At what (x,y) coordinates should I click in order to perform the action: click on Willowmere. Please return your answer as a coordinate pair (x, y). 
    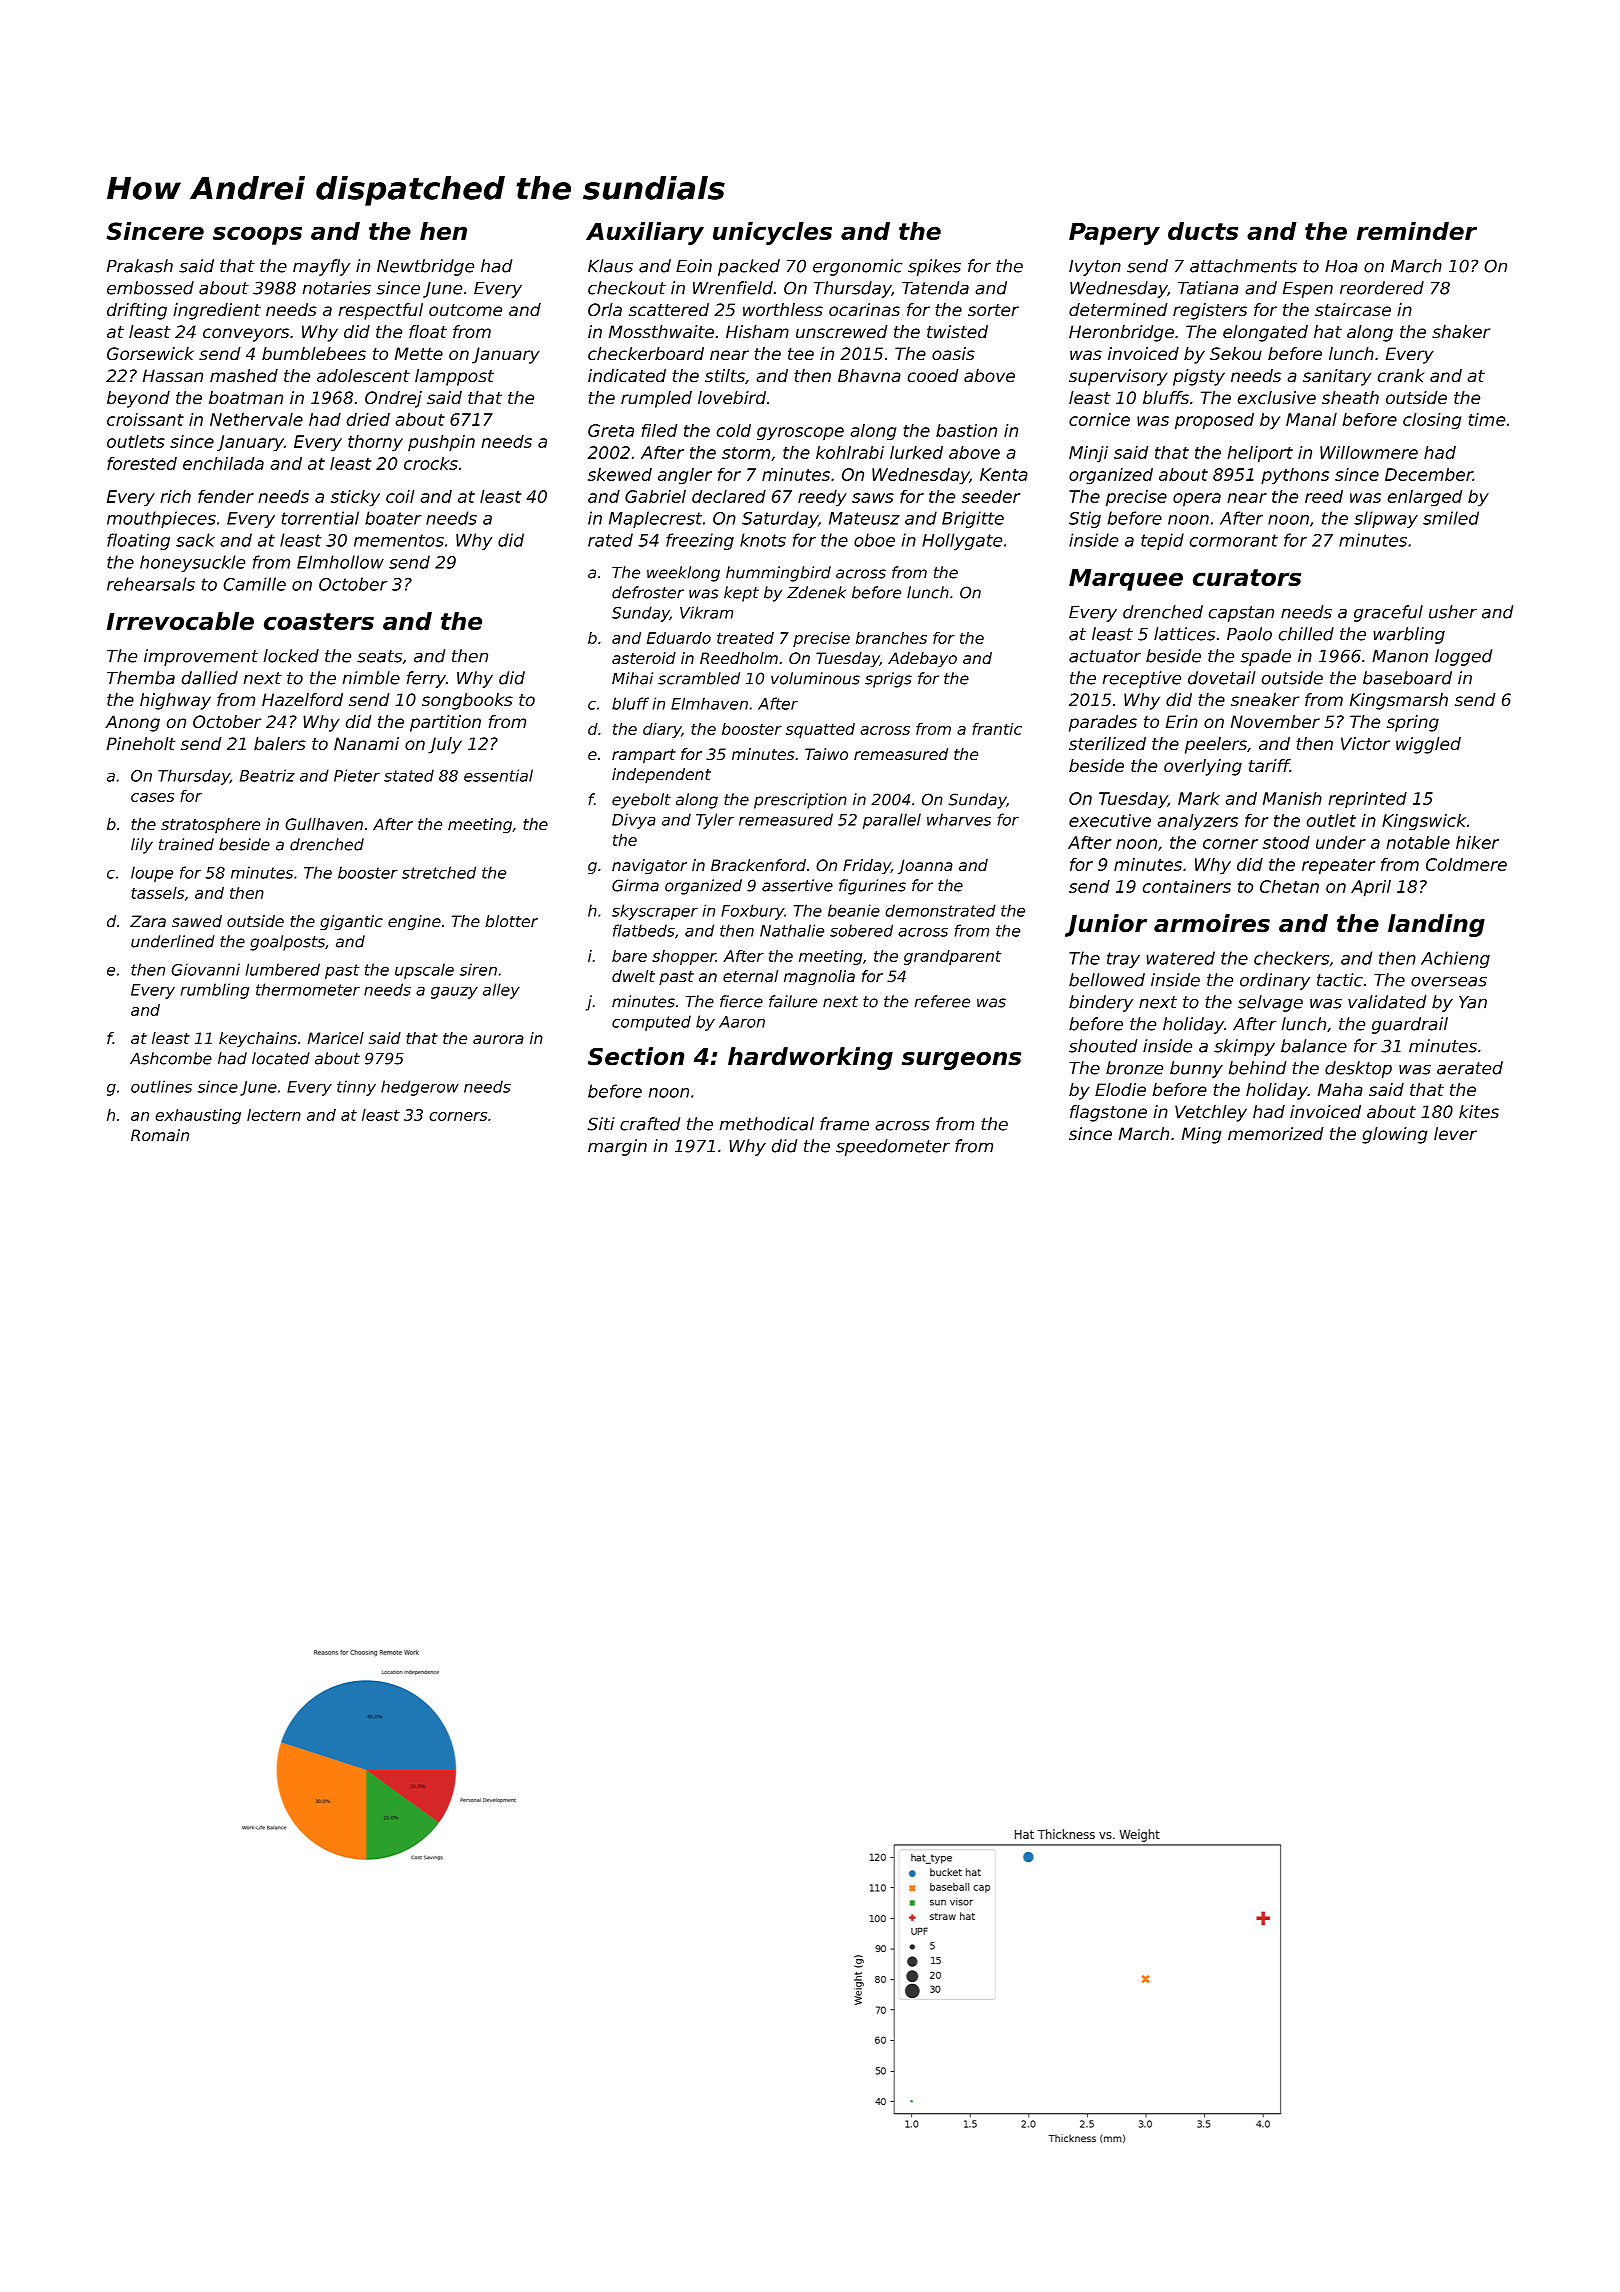
    Looking at the image, I should click on (1369, 452).
